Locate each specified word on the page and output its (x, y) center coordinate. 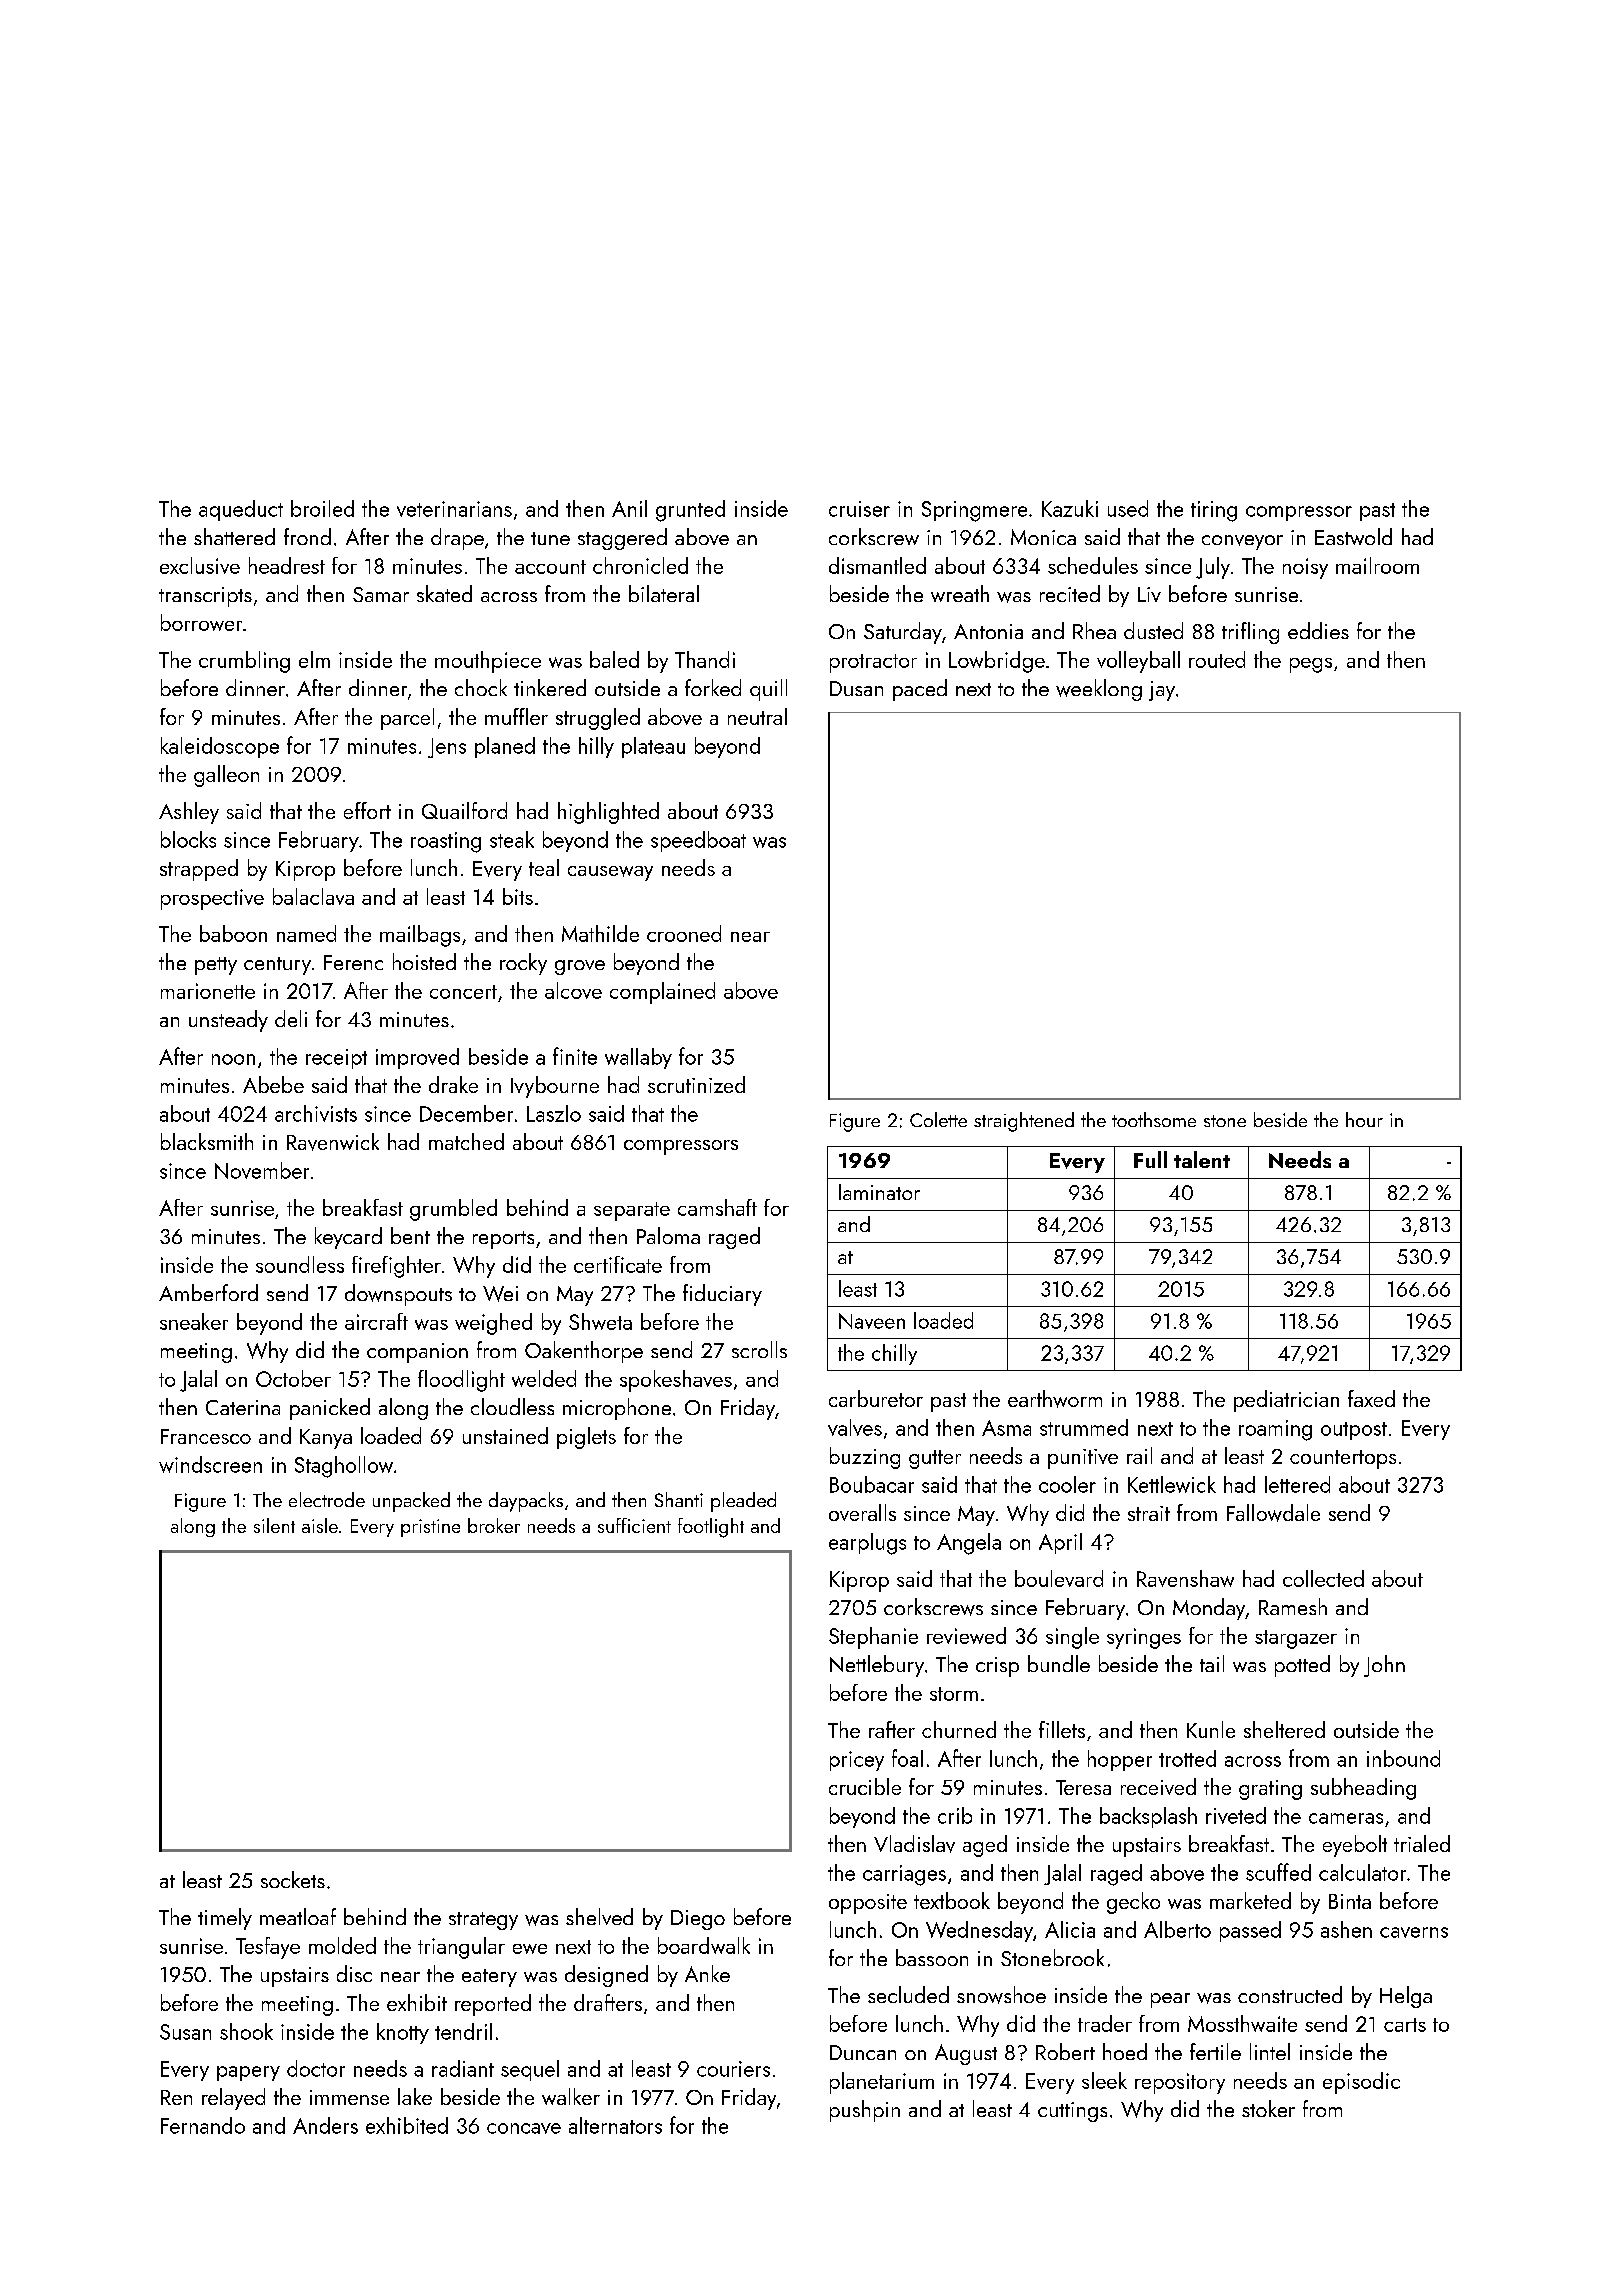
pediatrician (1286, 1401)
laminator (879, 1192)
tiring (1214, 511)
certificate (618, 1264)
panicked (330, 1409)
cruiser (859, 509)
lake (415, 2096)
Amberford (208, 1292)
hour (1364, 1119)
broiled (322, 508)
